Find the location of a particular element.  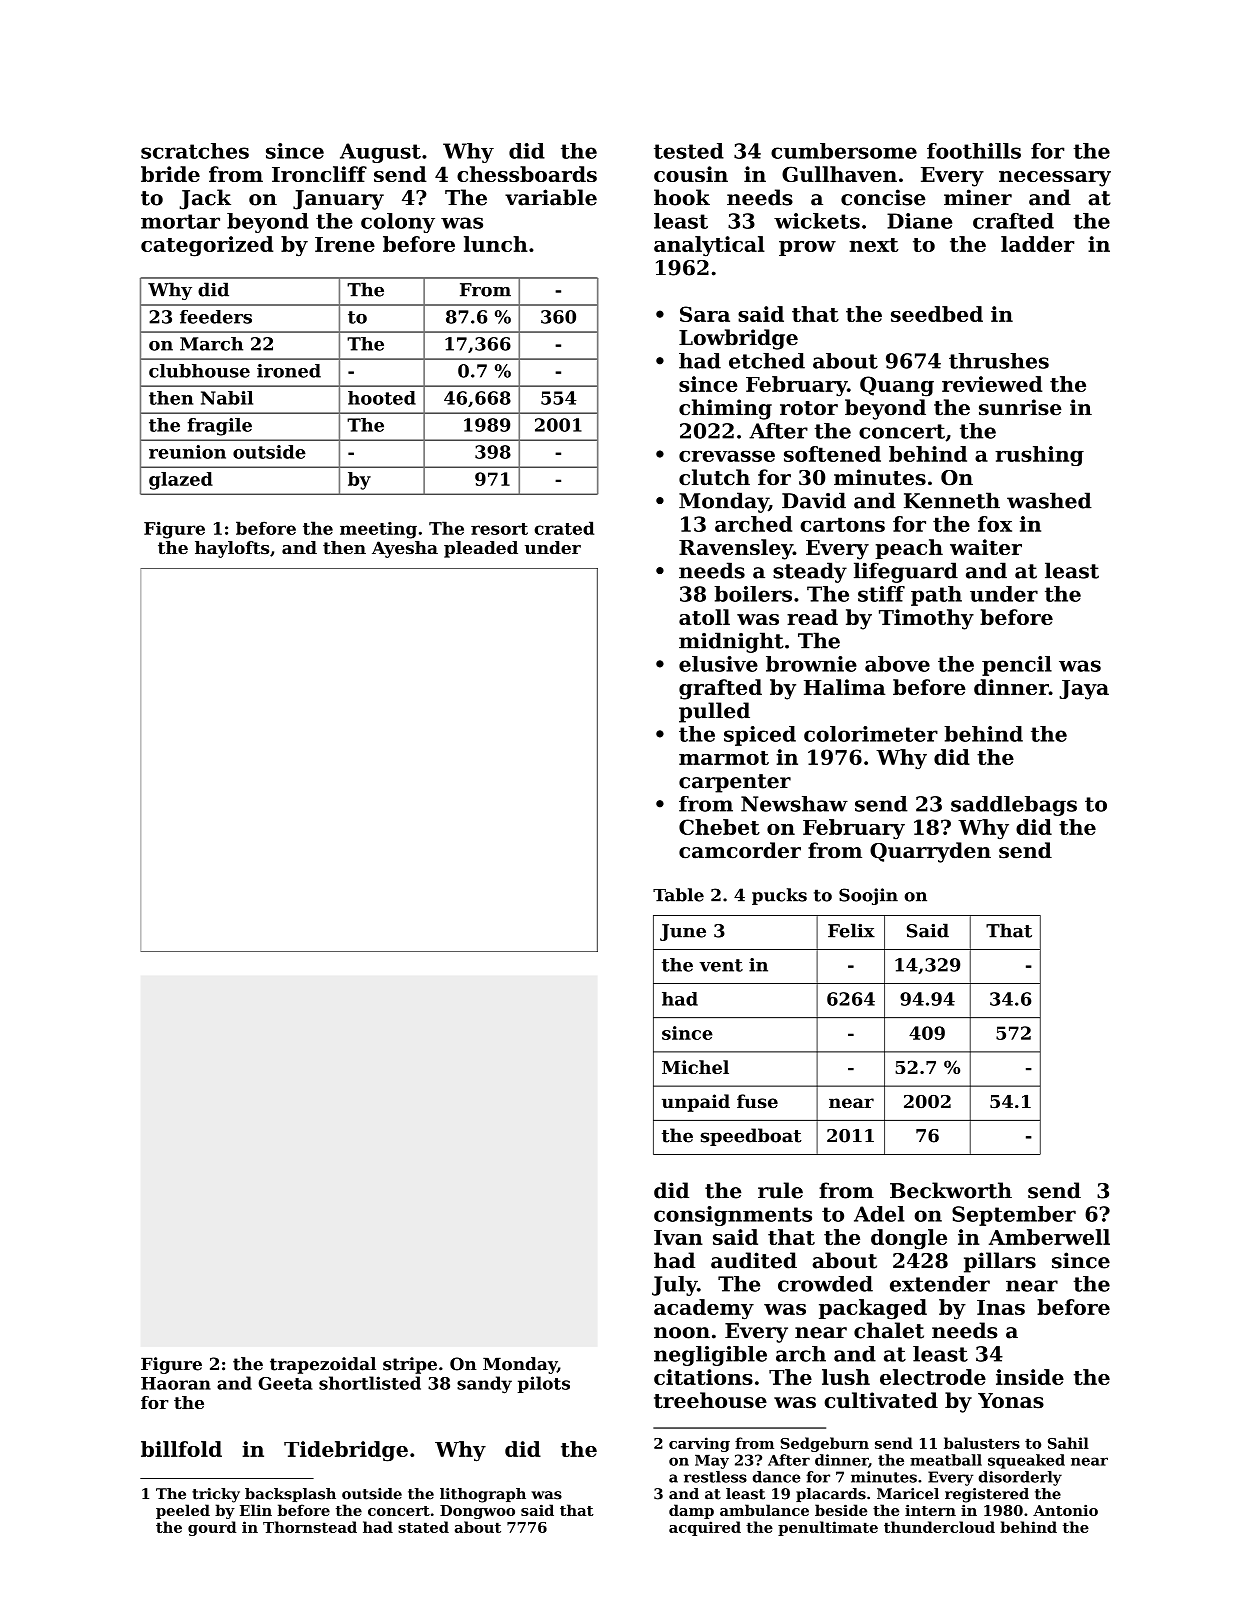

tested is located at coordinates (689, 151).
